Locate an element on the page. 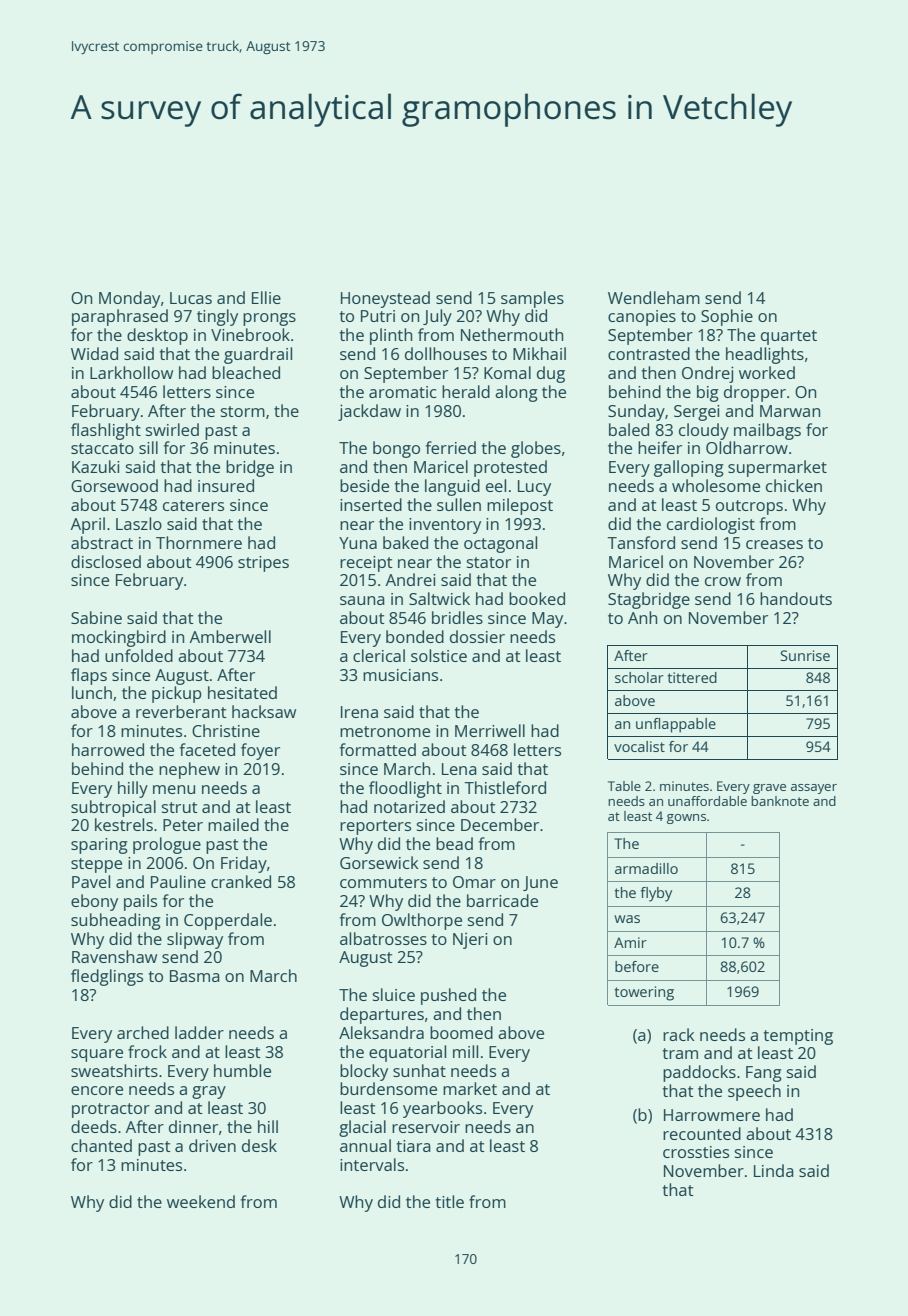 This image has width=908, height=1316. Monday is located at coordinates (129, 299).
